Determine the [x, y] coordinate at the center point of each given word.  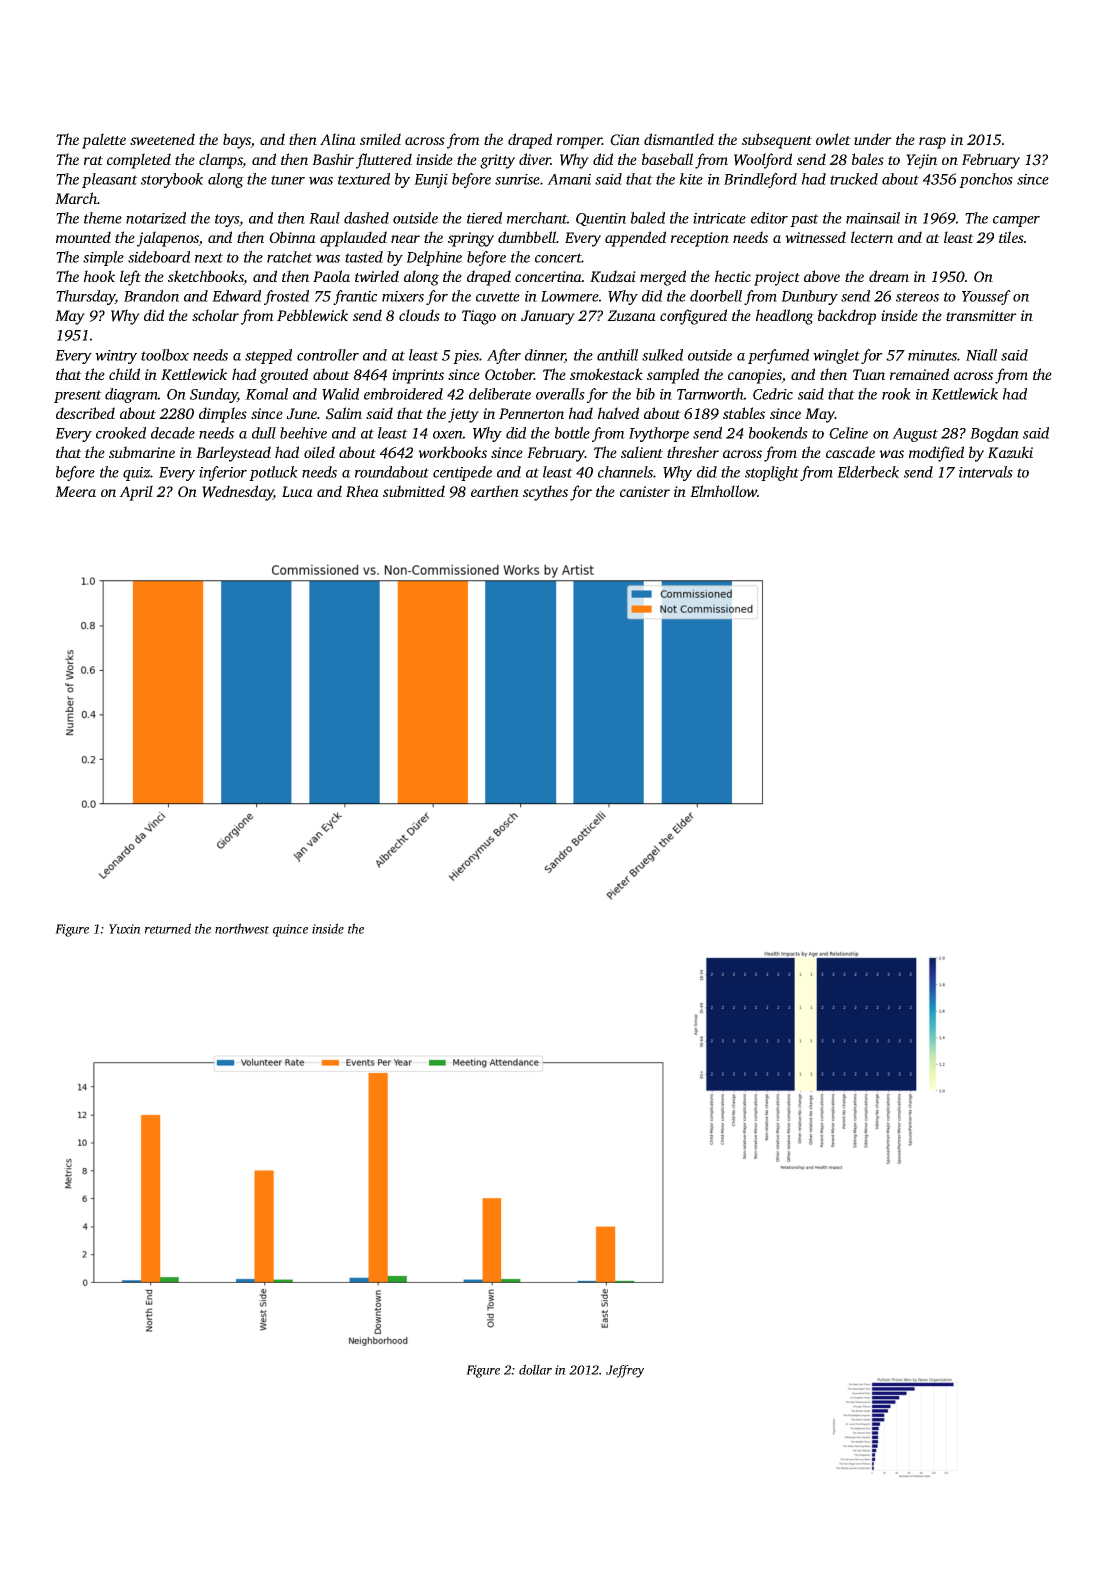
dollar [535, 1369]
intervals [986, 472]
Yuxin [125, 929]
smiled [380, 139]
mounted [83, 237]
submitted [414, 491]
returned [168, 928]
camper [1016, 221]
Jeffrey [625, 1371]
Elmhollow [723, 491]
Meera [75, 491]
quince [290, 930]
